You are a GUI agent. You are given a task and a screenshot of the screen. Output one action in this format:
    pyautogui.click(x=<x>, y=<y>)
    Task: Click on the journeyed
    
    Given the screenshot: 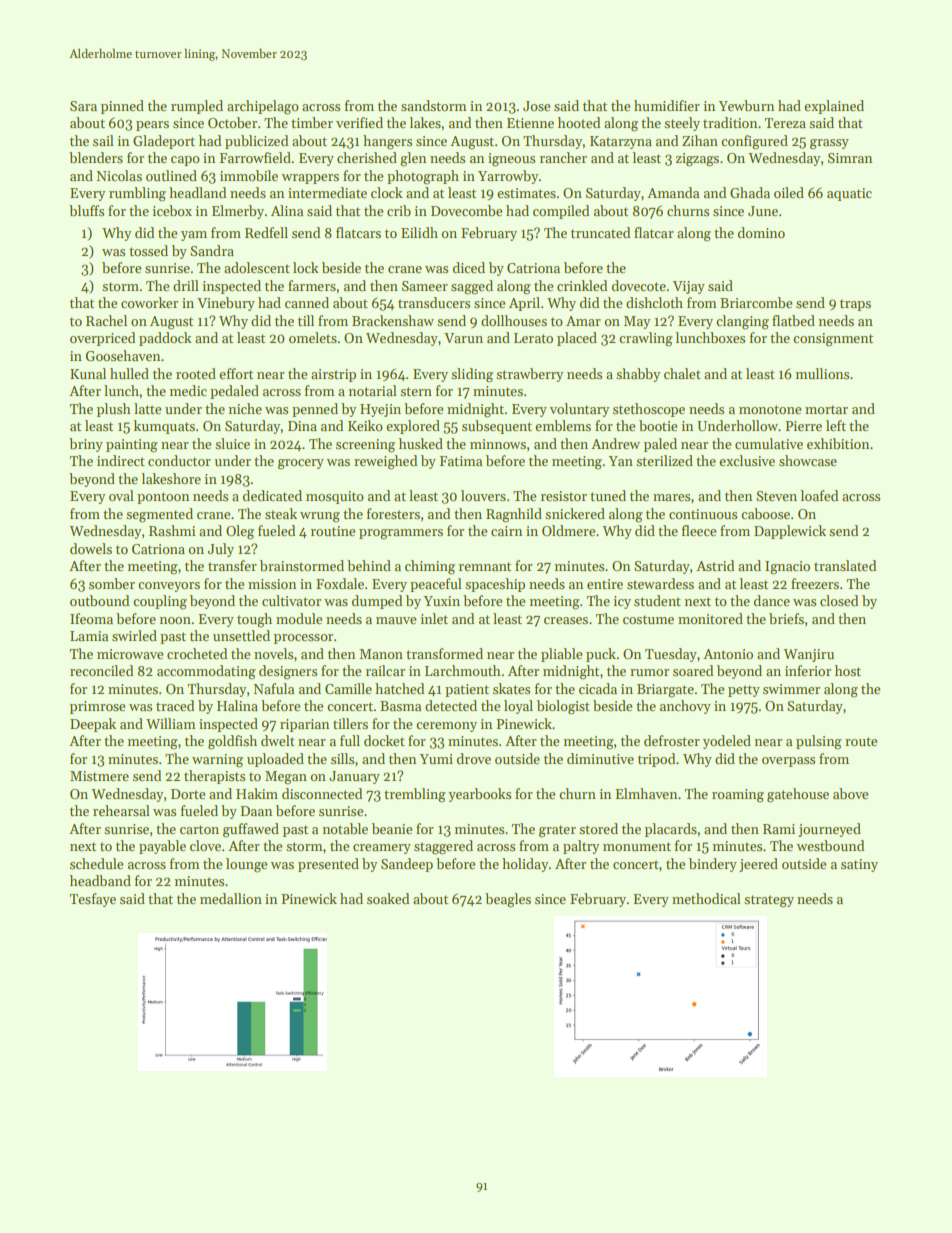 What is the action you would take?
    pyautogui.click(x=829, y=830)
